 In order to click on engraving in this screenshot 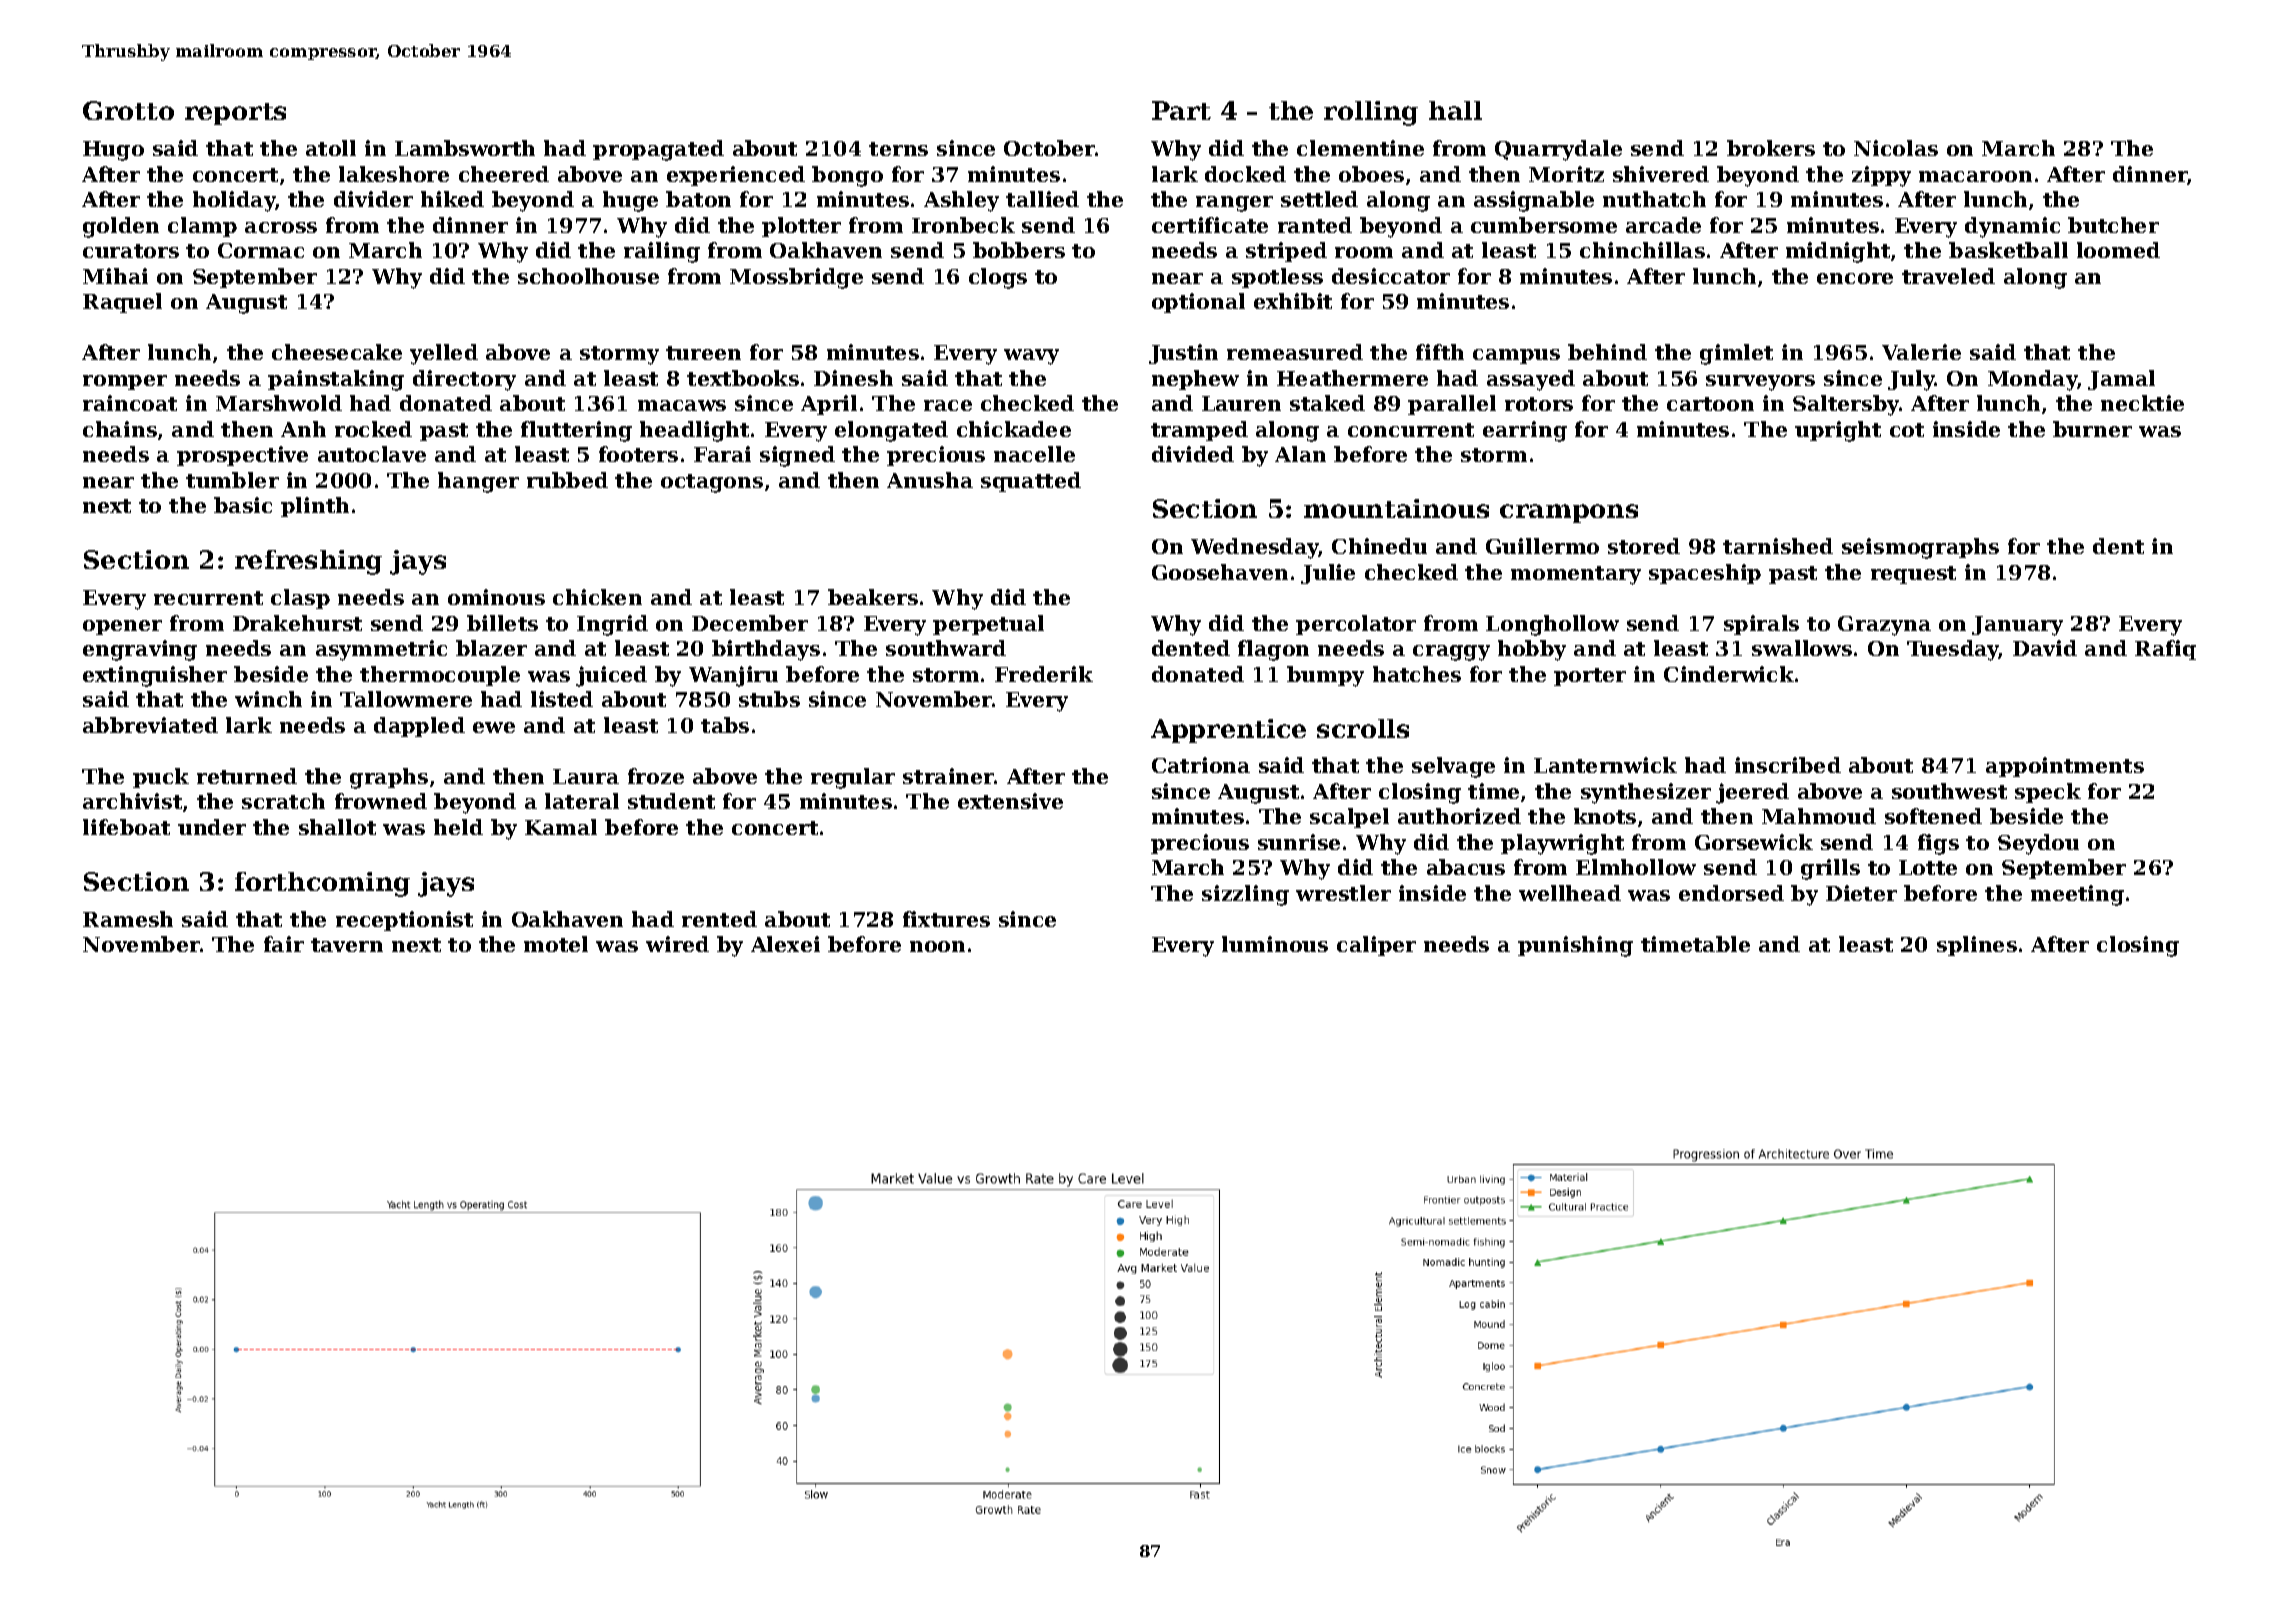, I will do `click(140, 650)`.
